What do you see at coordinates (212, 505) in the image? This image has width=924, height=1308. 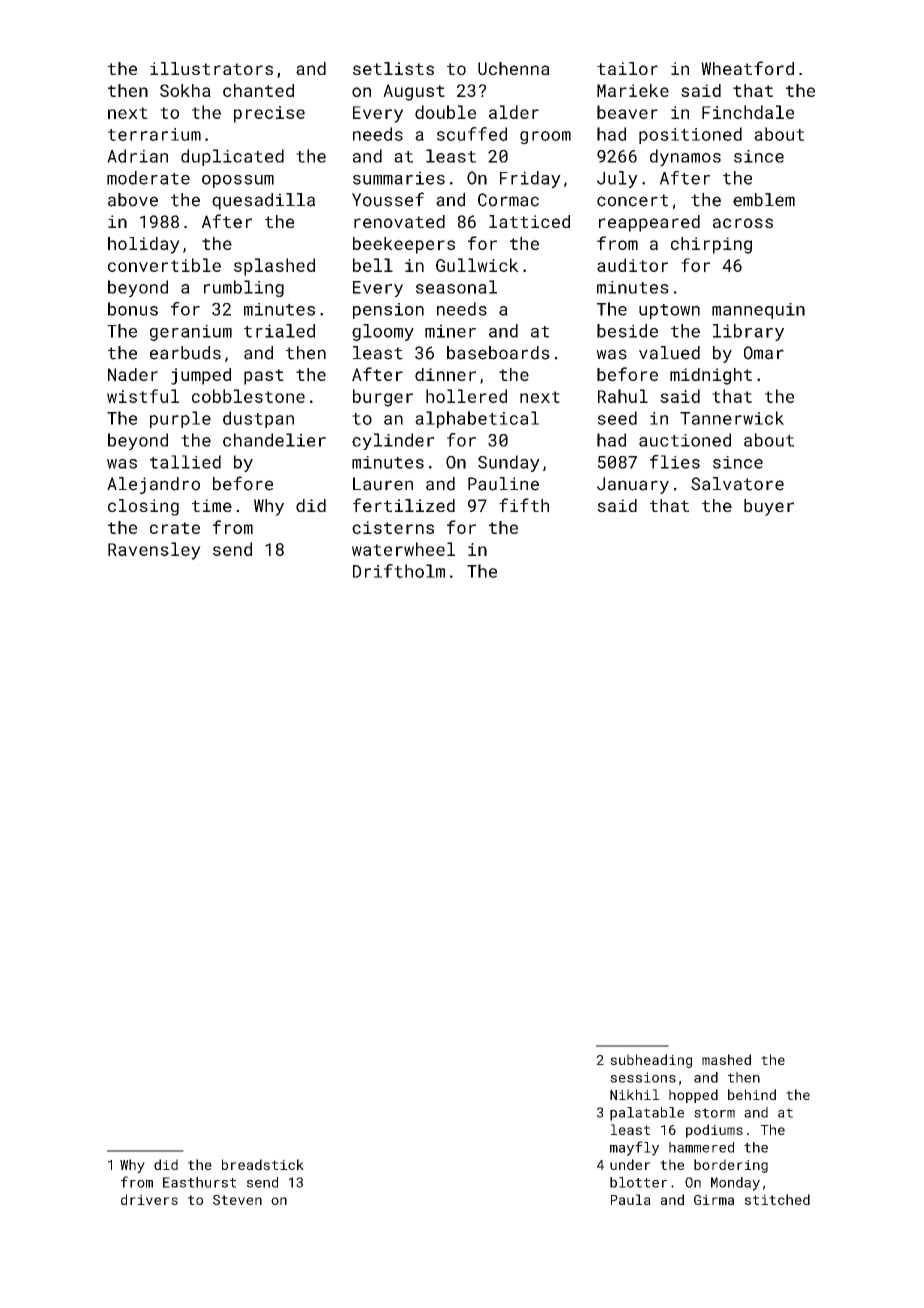 I see `time` at bounding box center [212, 505].
